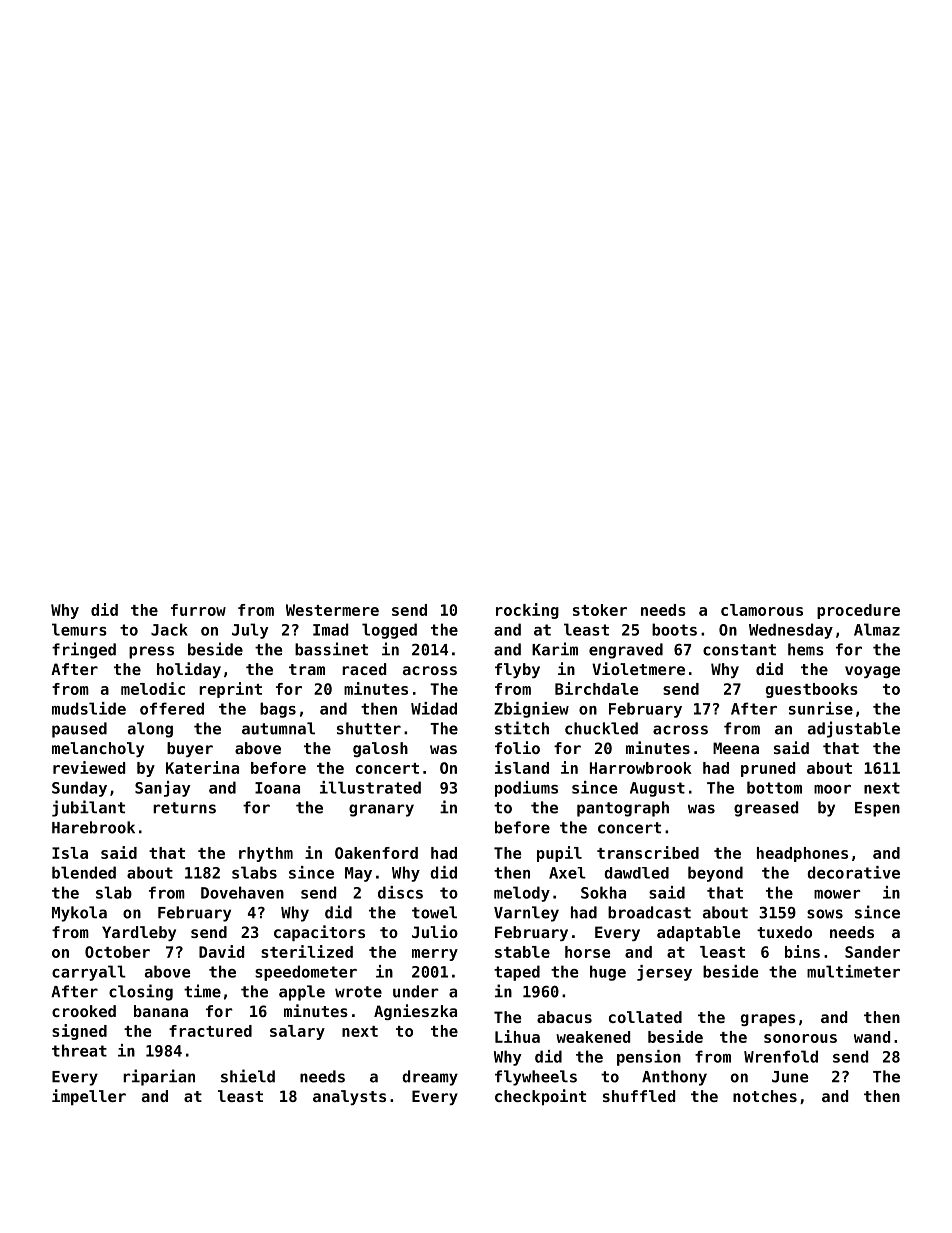  What do you see at coordinates (98, 749) in the page?
I see `melancholy` at bounding box center [98, 749].
